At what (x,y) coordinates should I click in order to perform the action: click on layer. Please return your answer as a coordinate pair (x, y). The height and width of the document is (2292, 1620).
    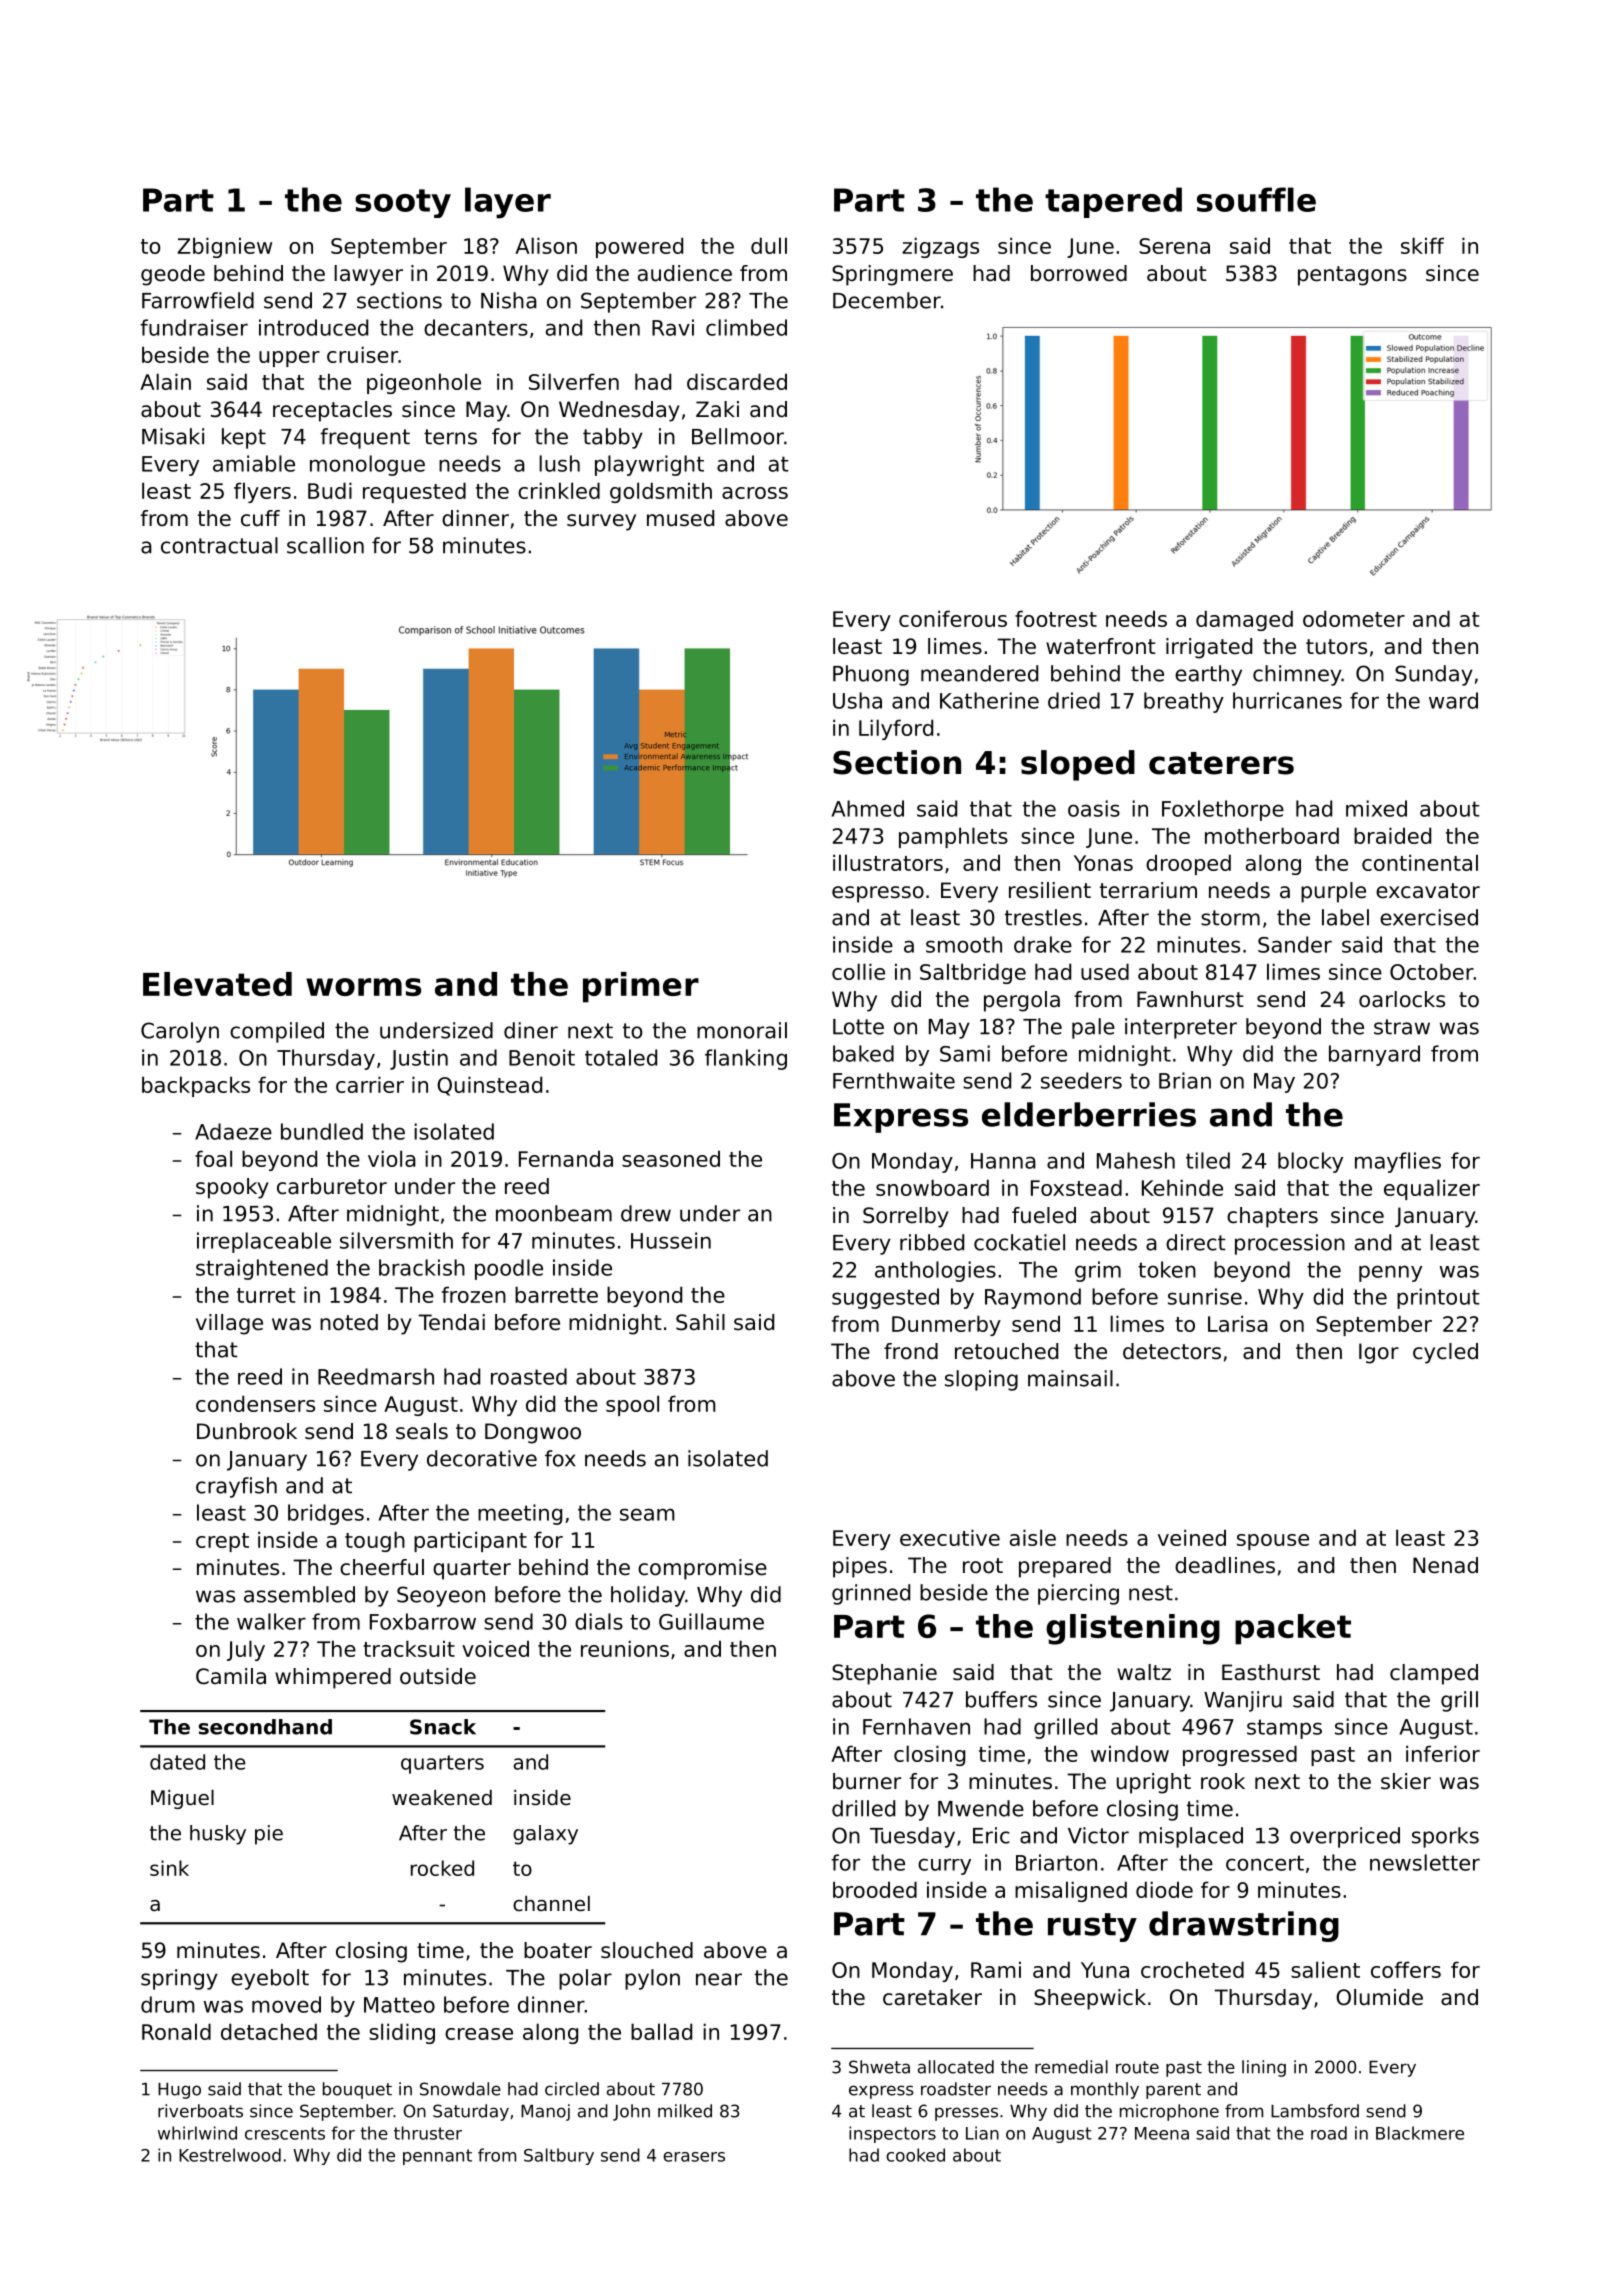
    Looking at the image, I should click on (508, 203).
